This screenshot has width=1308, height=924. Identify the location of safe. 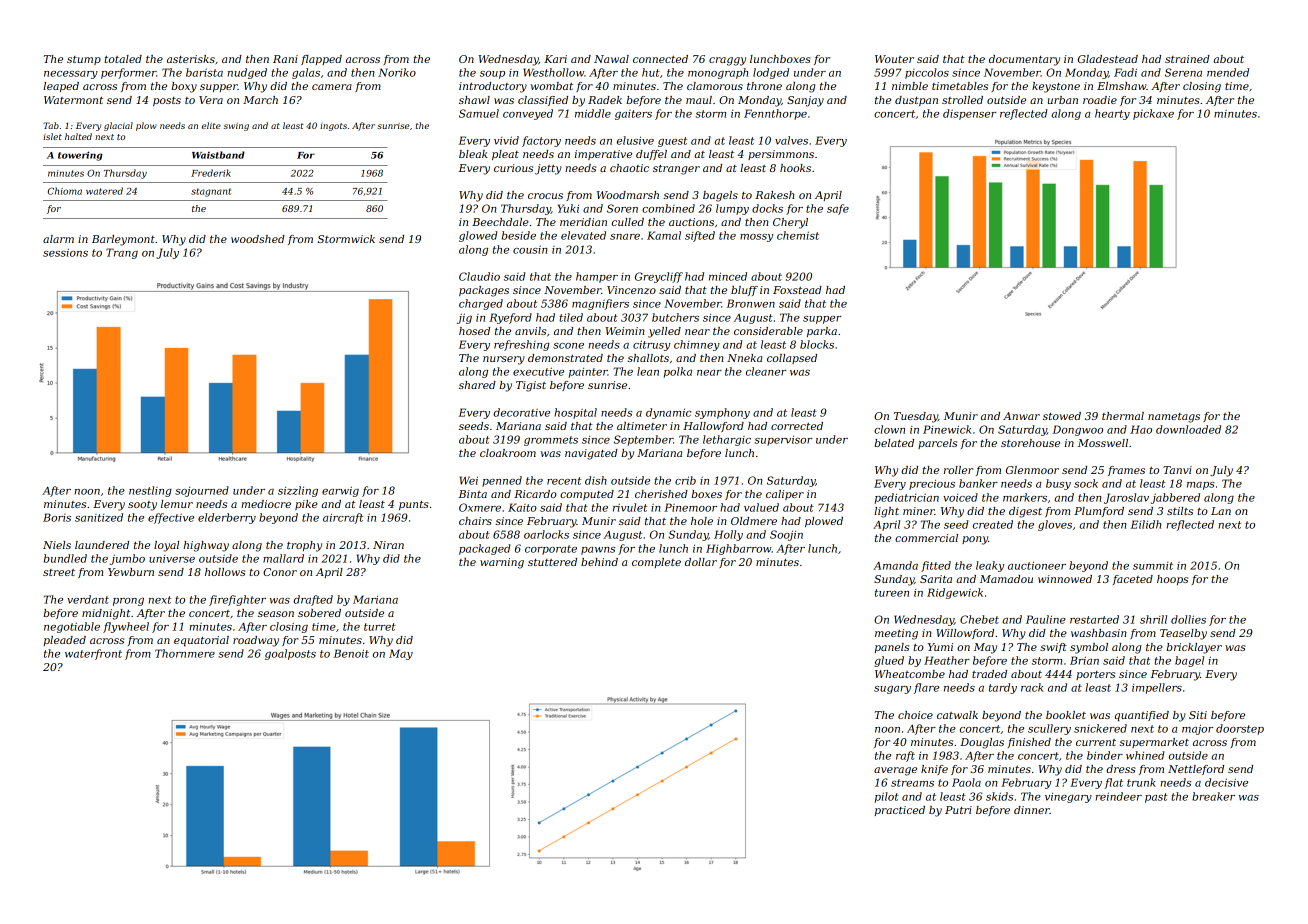
(838, 209).
